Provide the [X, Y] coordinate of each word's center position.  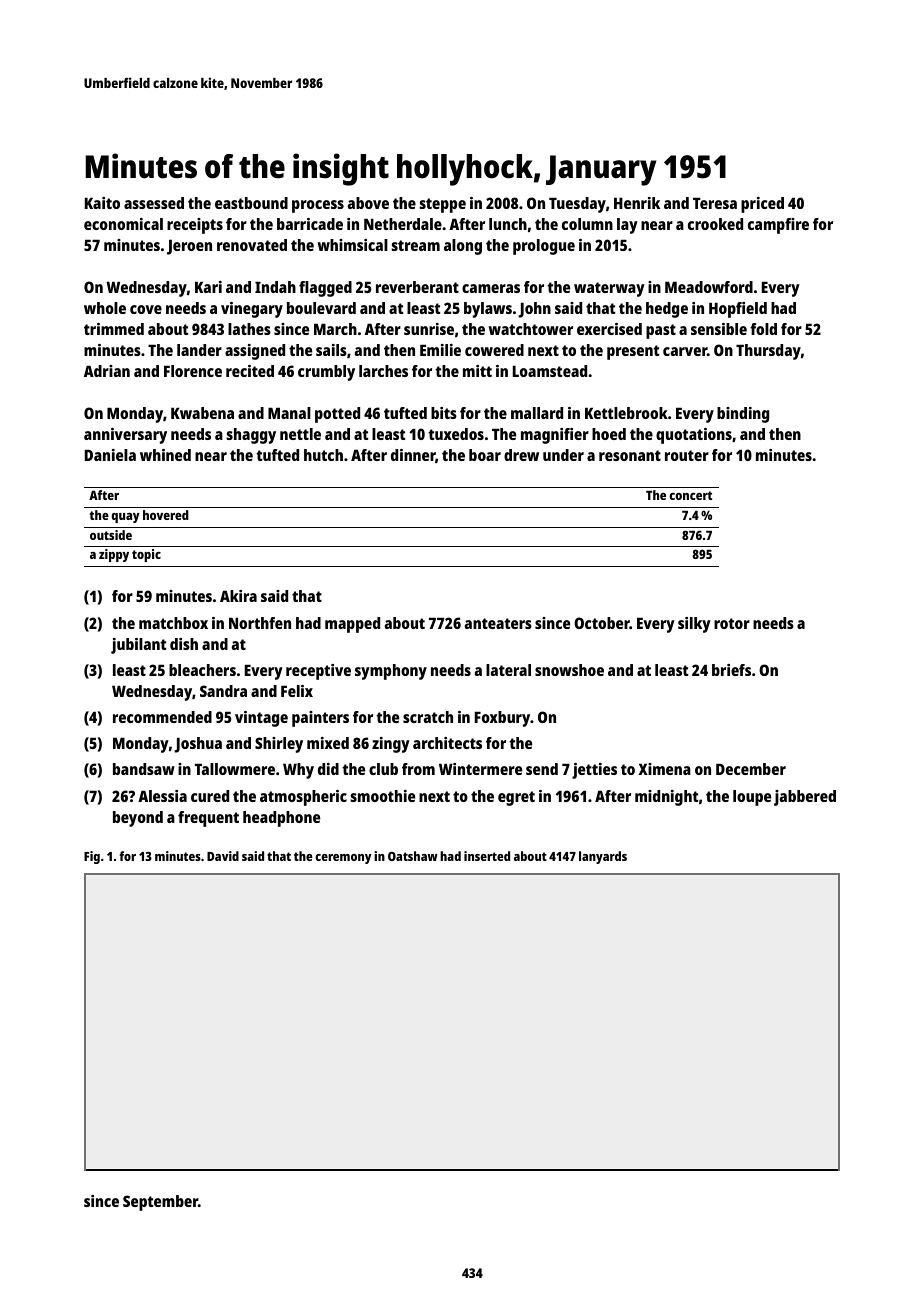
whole [105, 308]
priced [762, 205]
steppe [442, 205]
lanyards [603, 857]
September [160, 1203]
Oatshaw [413, 856]
